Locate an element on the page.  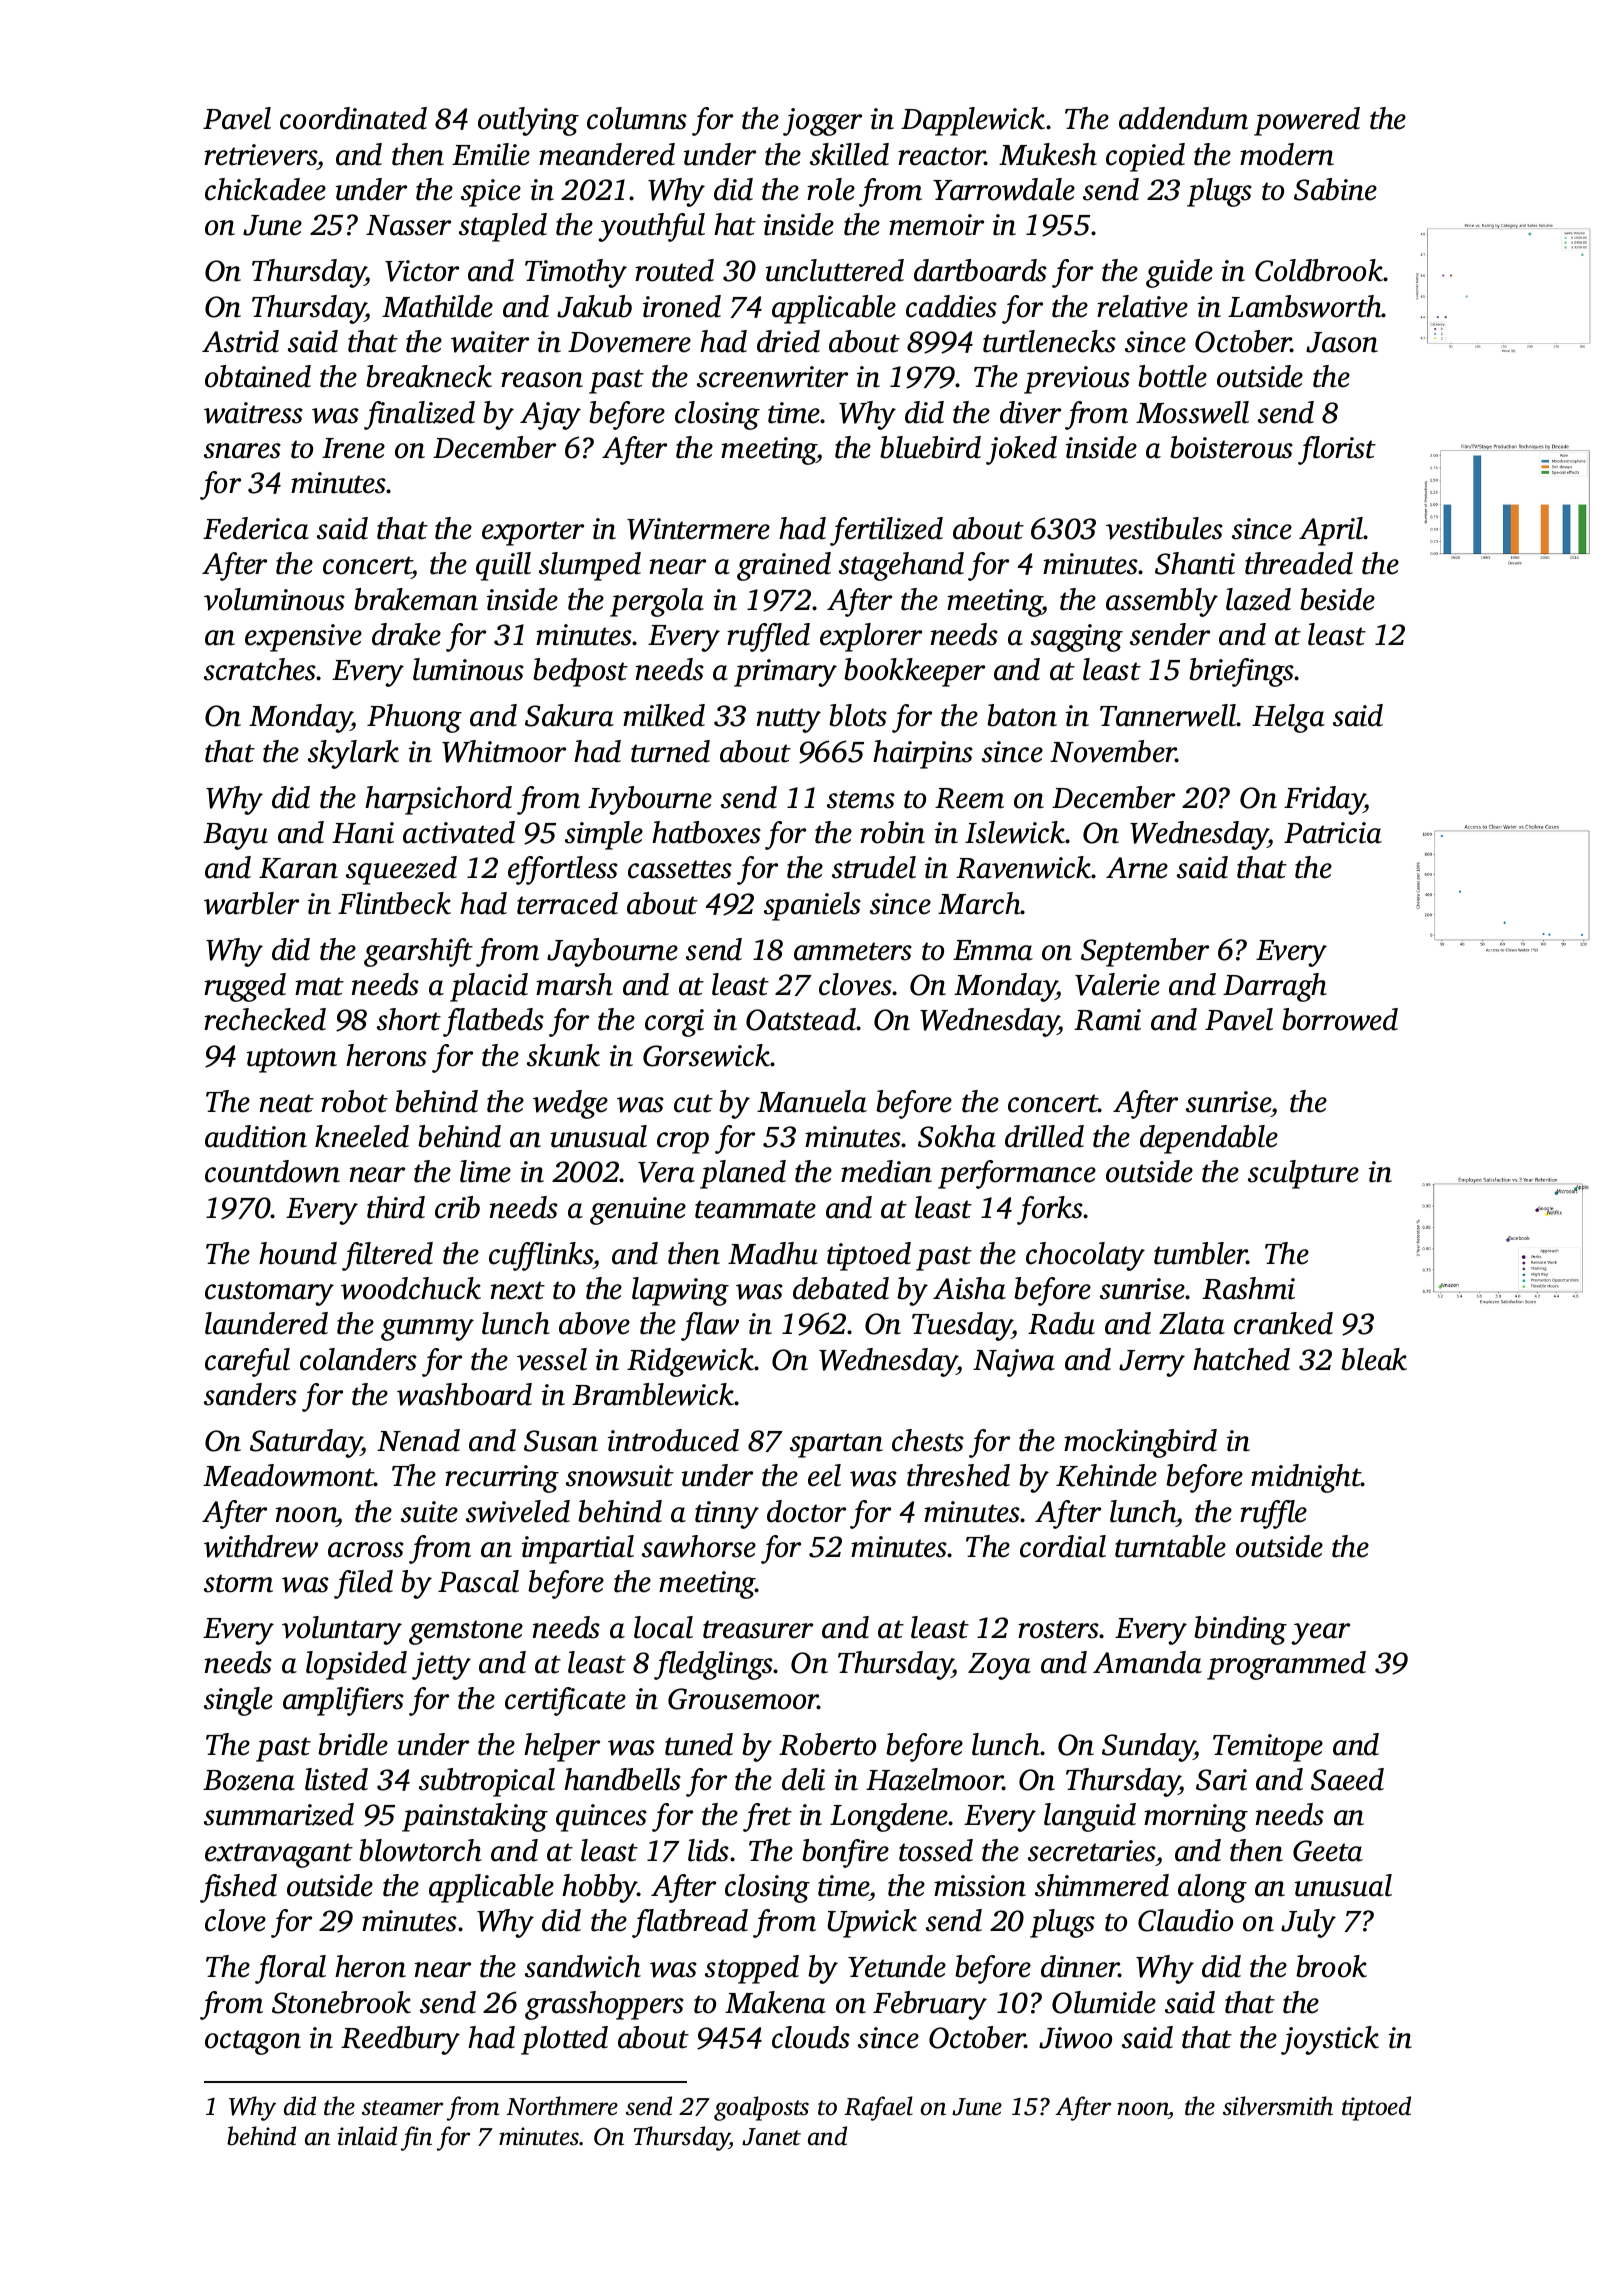
steamer is located at coordinates (402, 2108).
